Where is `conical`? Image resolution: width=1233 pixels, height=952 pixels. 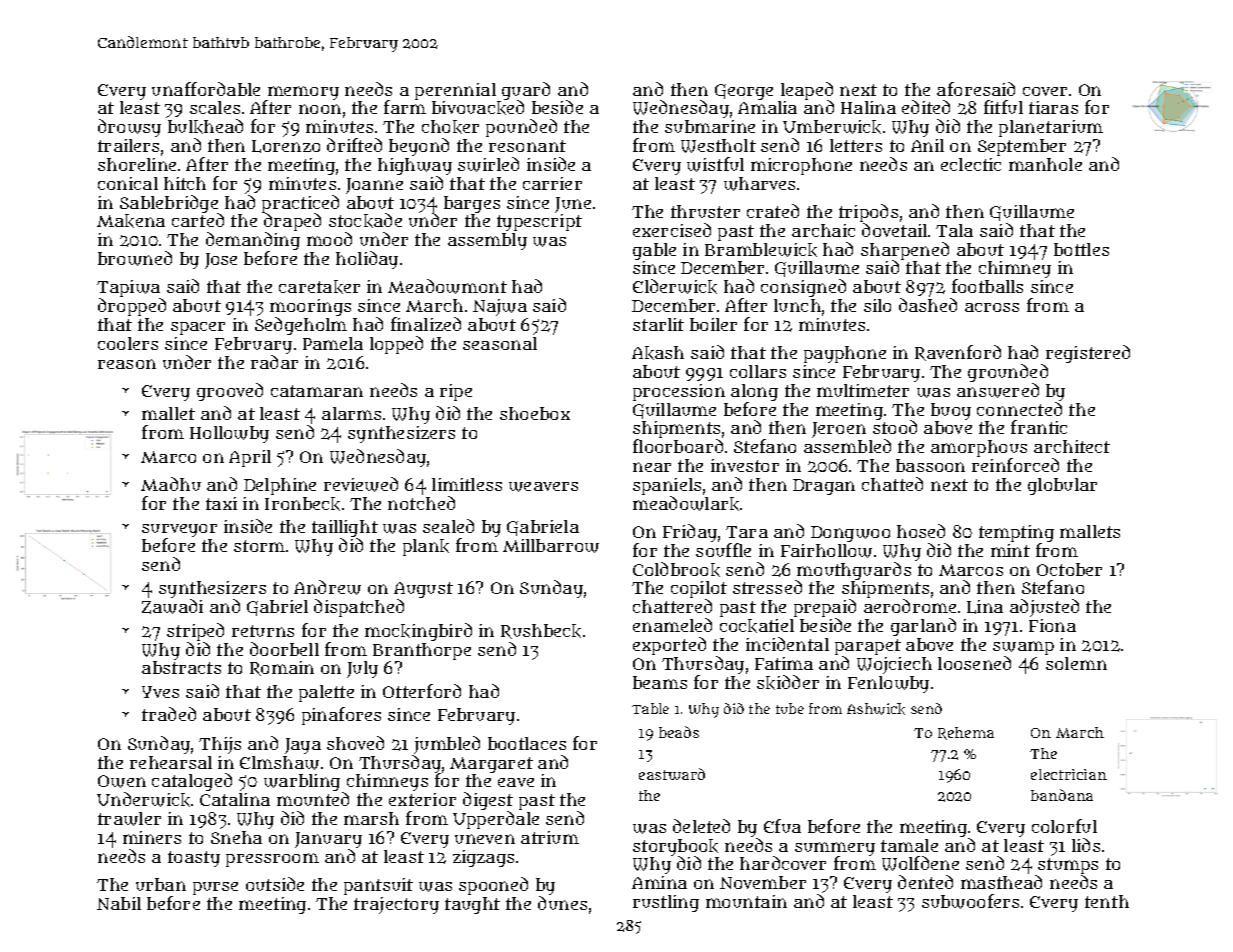 conical is located at coordinates (128, 183).
